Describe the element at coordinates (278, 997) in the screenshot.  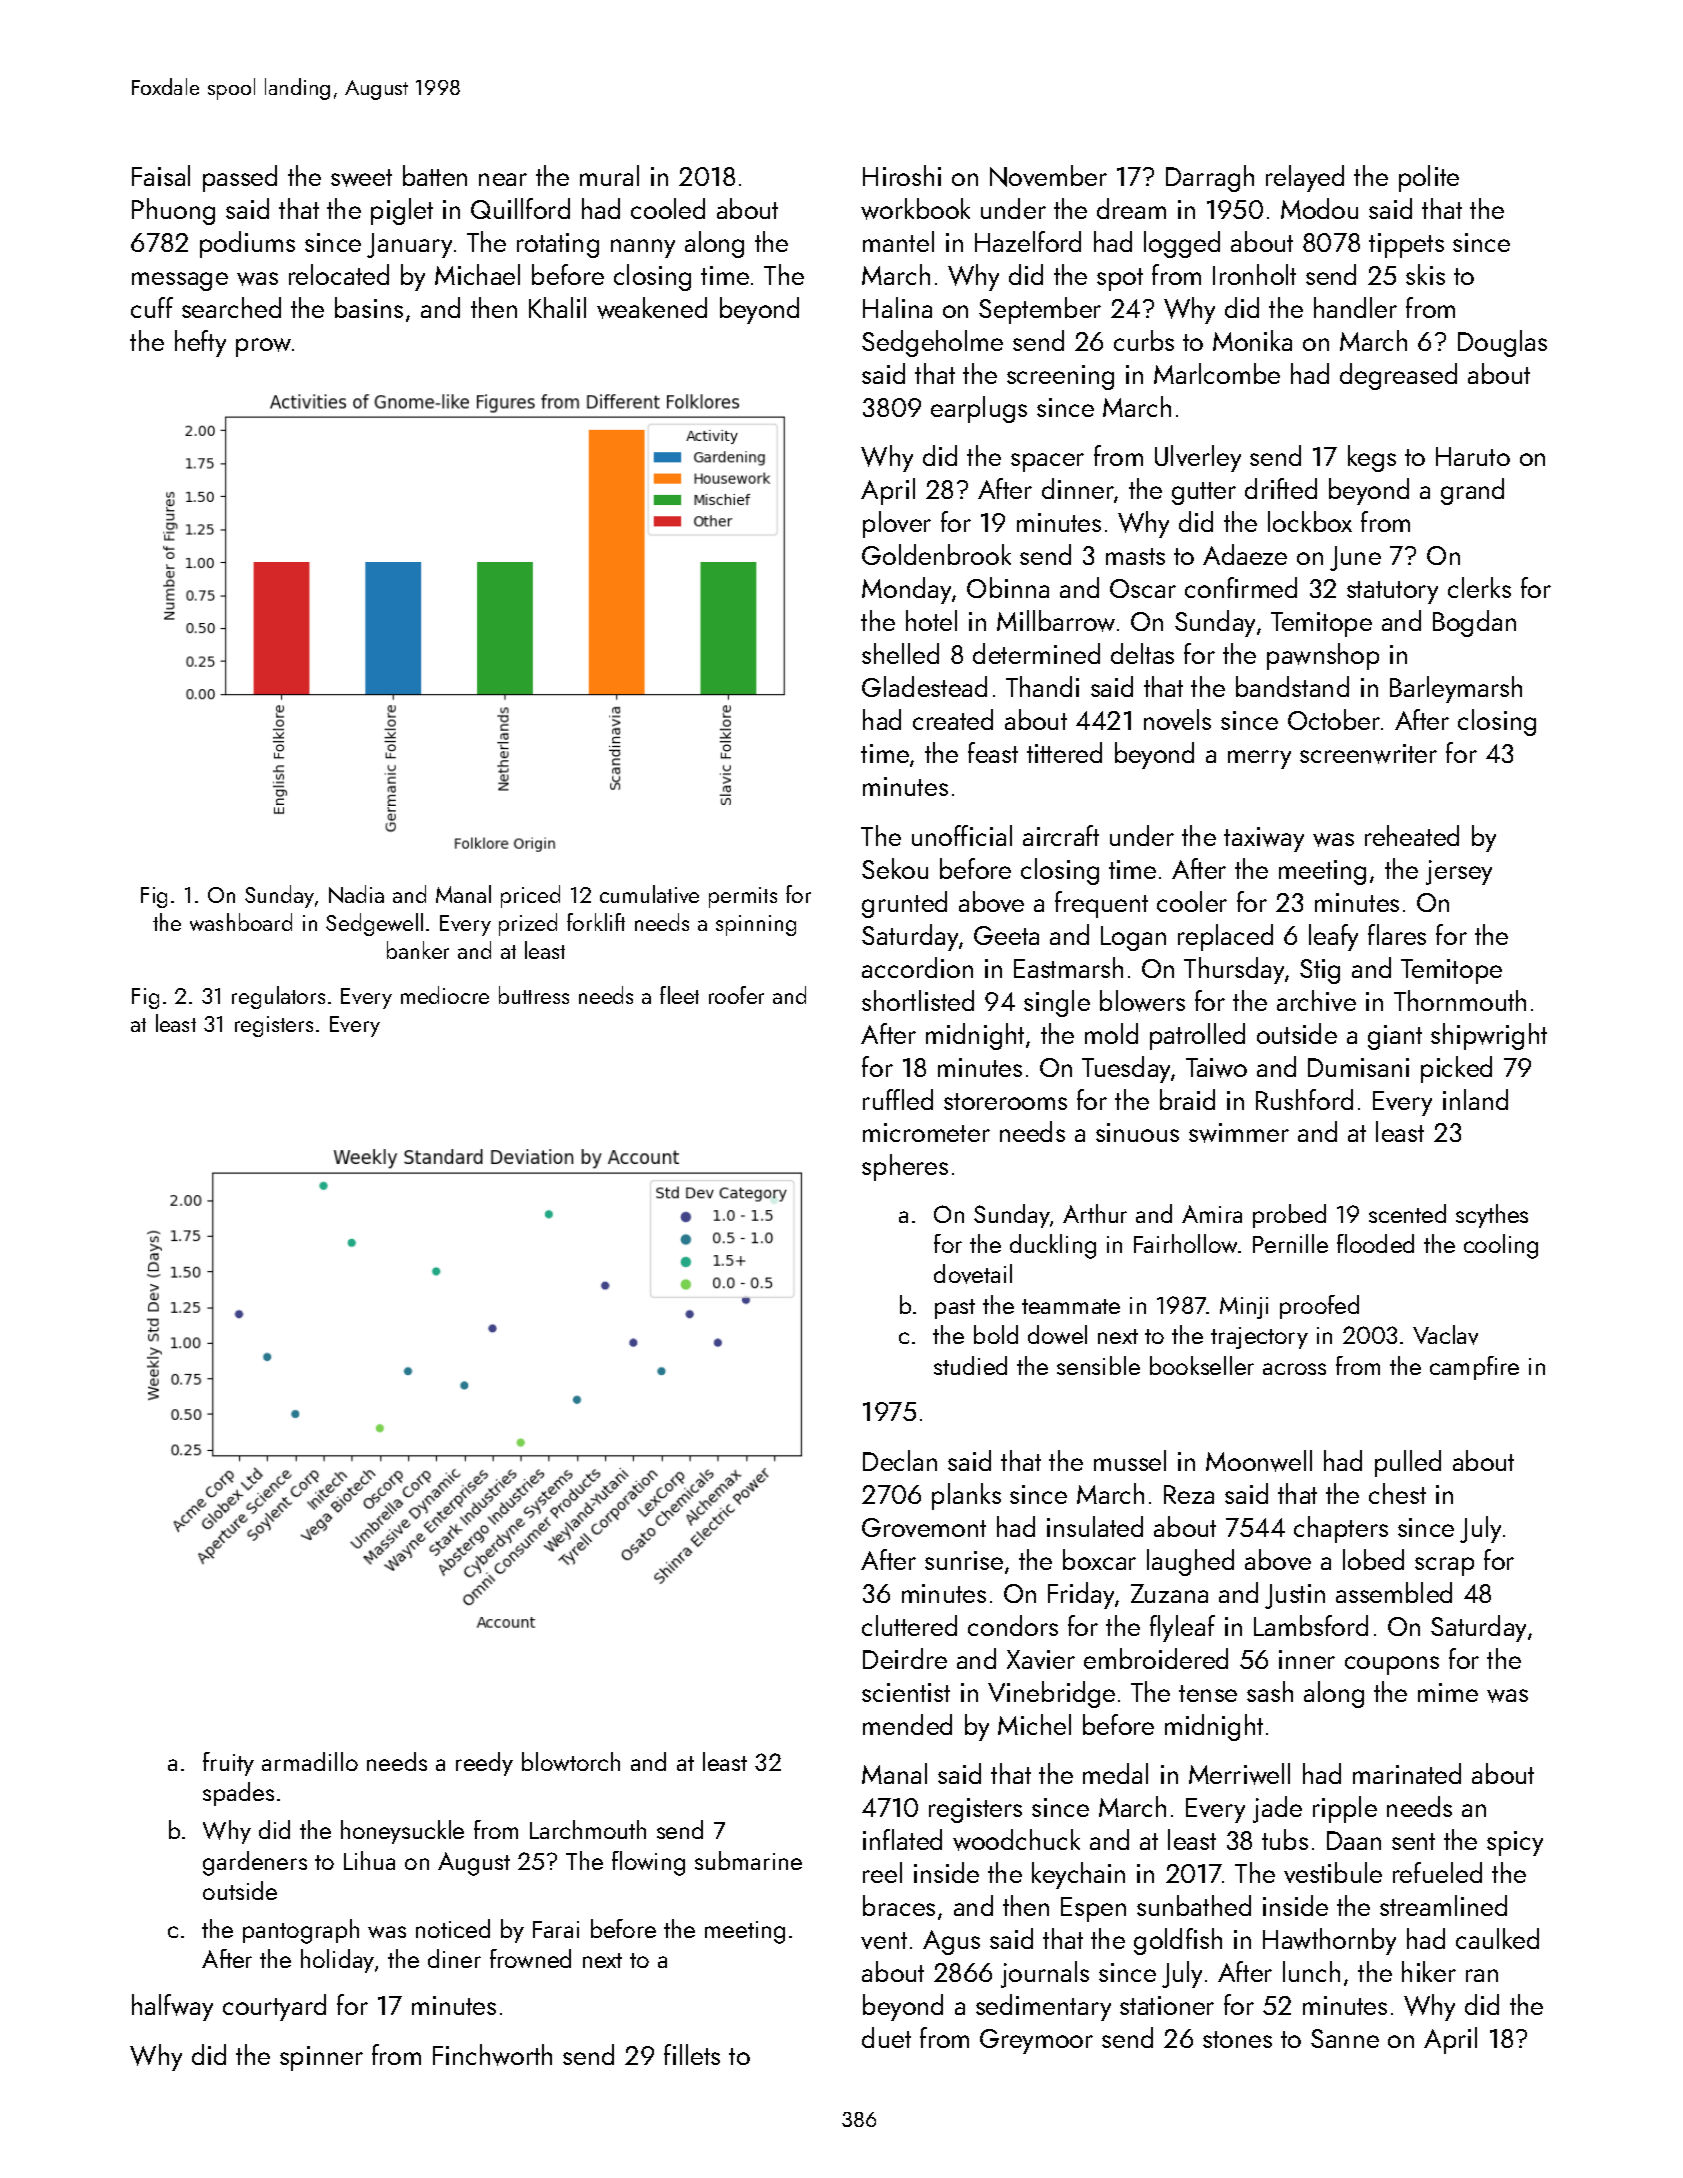
I see `regulators` at that location.
